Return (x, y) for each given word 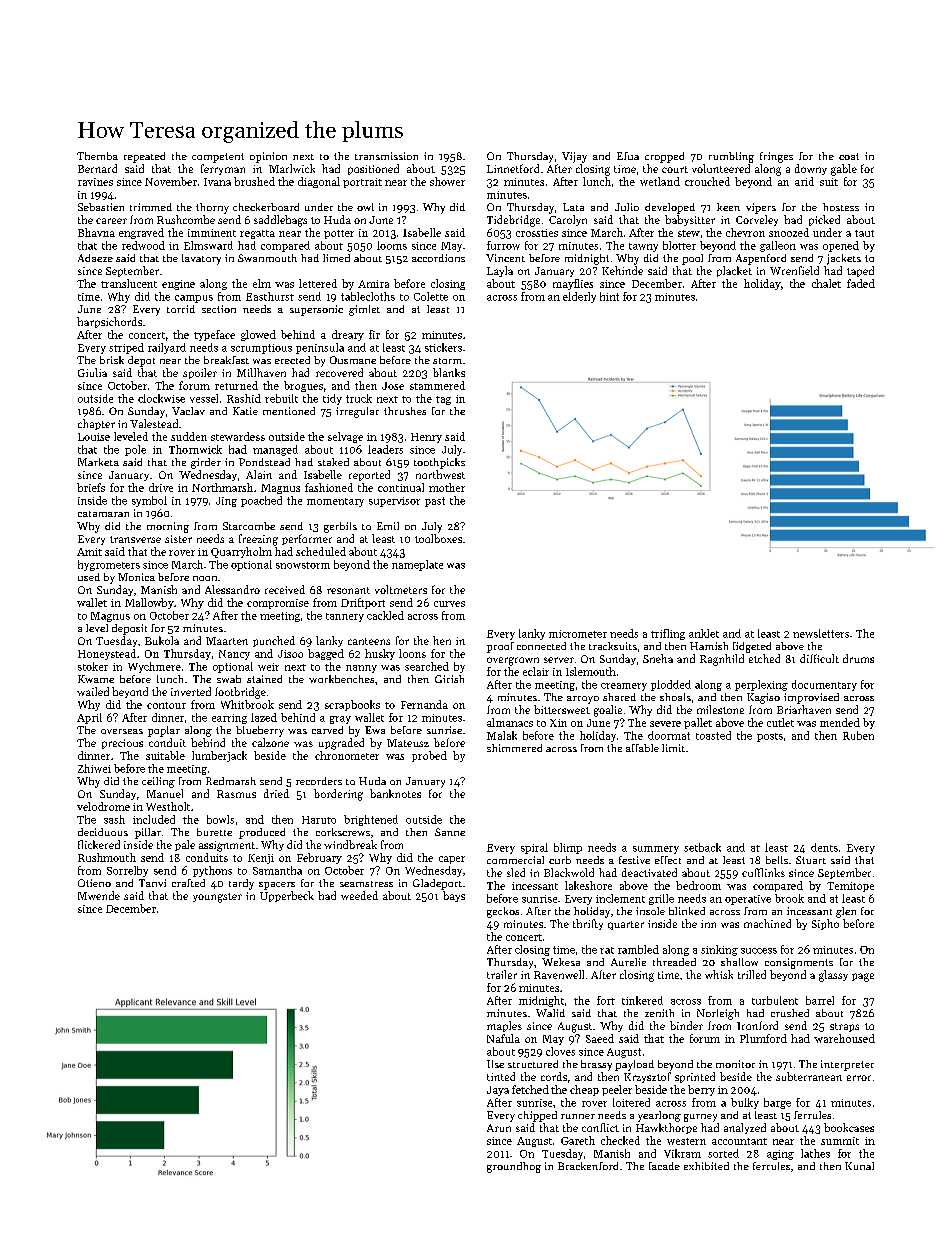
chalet (826, 283)
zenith (659, 1013)
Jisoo (290, 654)
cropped (664, 157)
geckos (503, 912)
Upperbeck (287, 896)
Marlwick (292, 168)
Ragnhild (722, 660)
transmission (386, 156)
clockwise (161, 398)
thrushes (405, 411)
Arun (499, 1128)
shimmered (514, 748)
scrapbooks (352, 705)
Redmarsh (231, 781)
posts (770, 737)
